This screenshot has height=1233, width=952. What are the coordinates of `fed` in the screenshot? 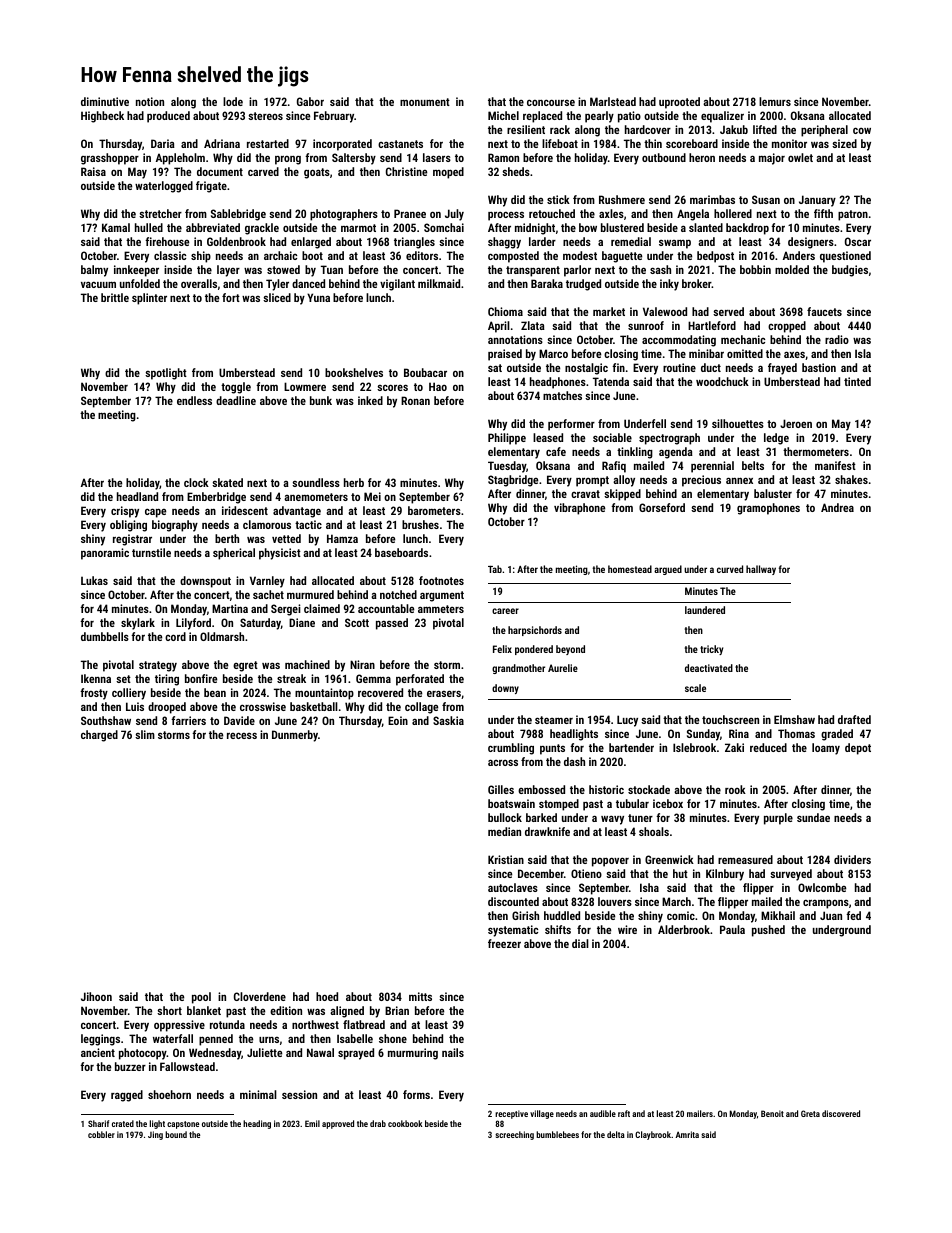 It's located at (853, 915).
